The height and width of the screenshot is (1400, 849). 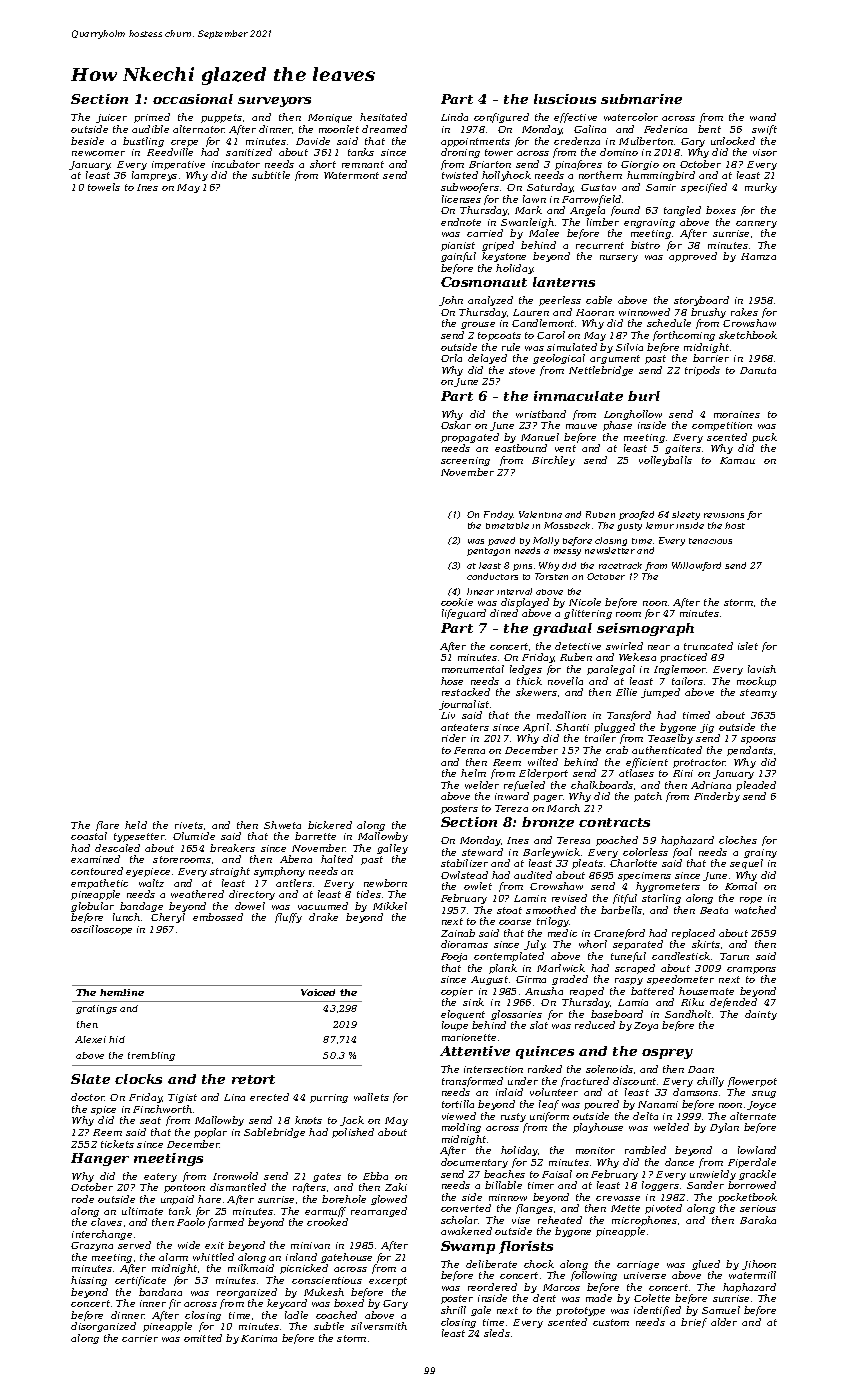 I want to click on surveyors, so click(x=274, y=102).
